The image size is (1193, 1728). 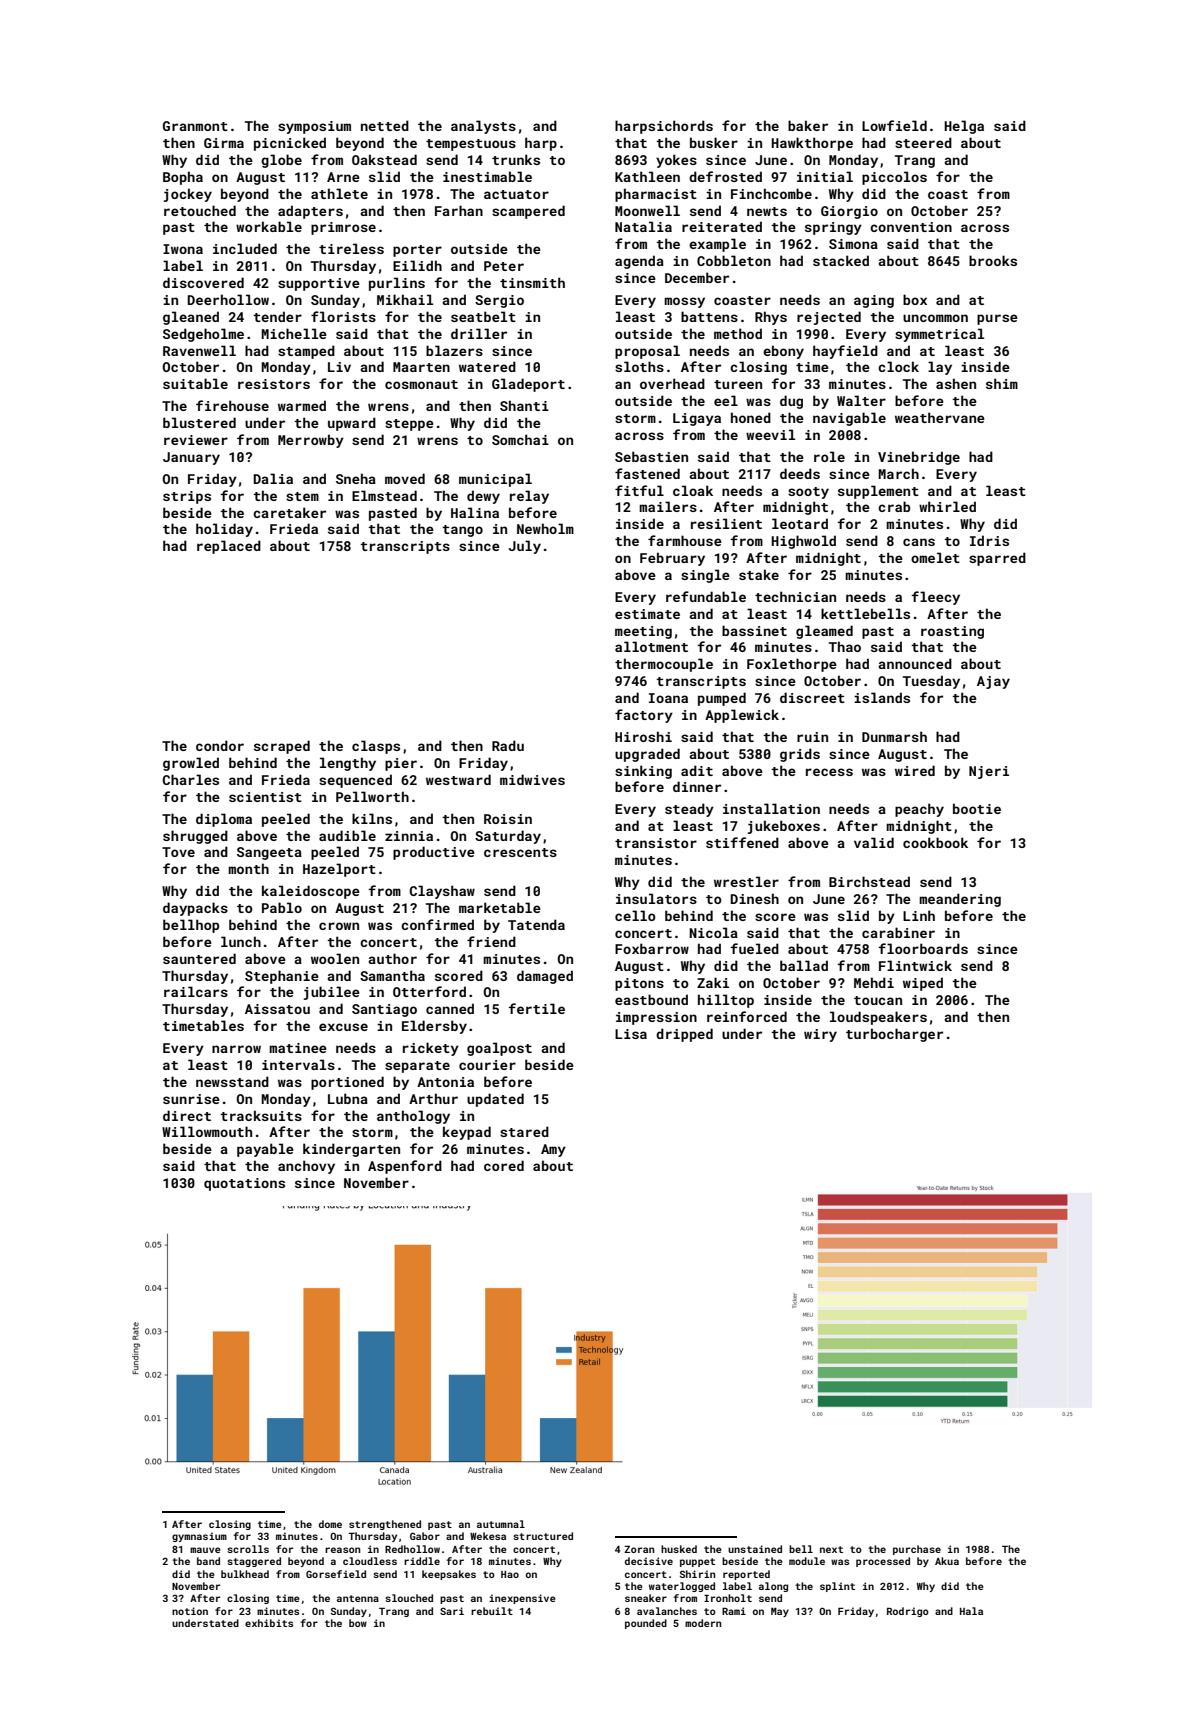 I want to click on Deerhollow, so click(x=228, y=299).
